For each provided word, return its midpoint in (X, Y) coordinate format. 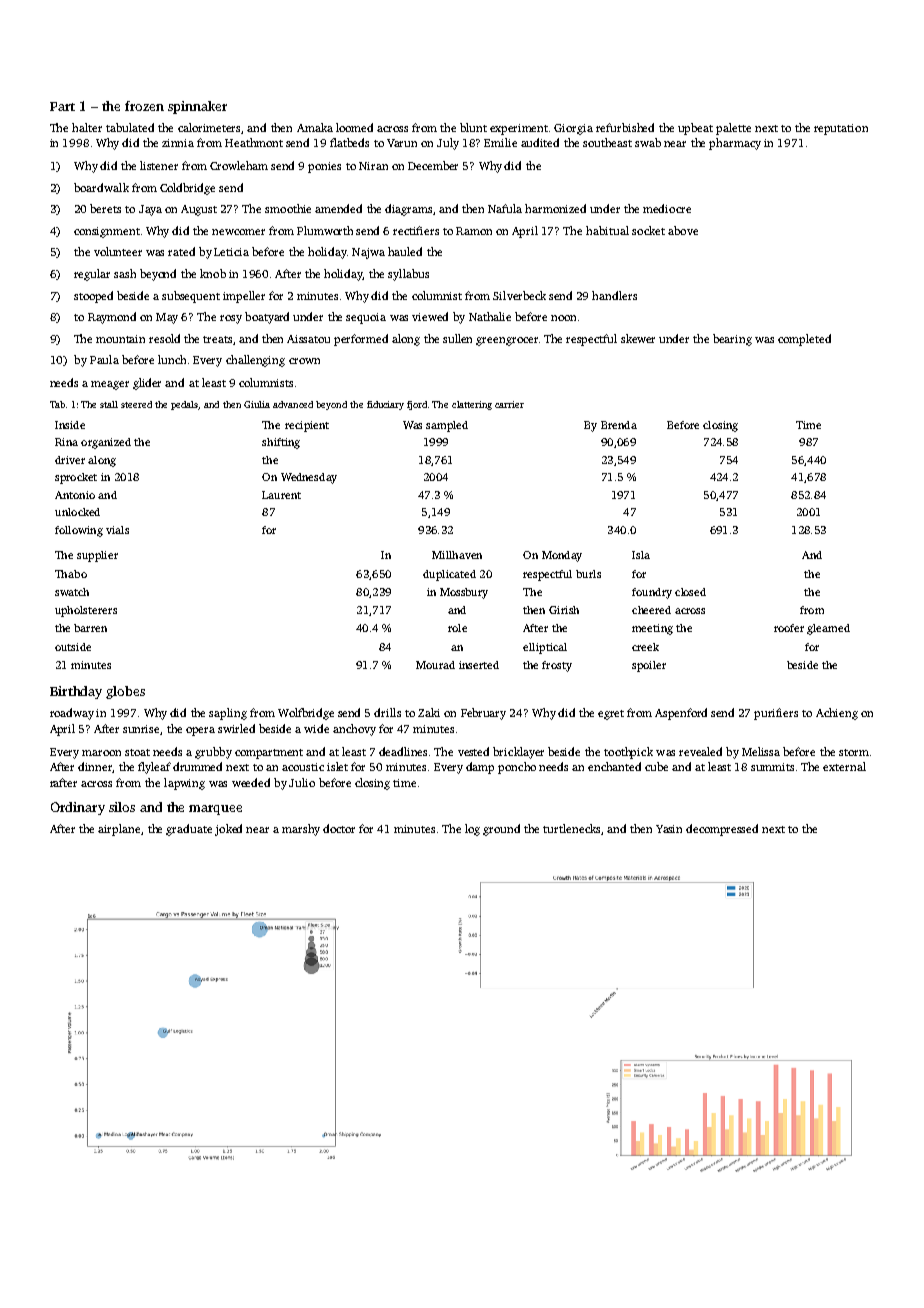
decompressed (722, 830)
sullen (457, 338)
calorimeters (209, 127)
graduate (189, 830)
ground (501, 830)
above (683, 230)
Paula (104, 359)
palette (733, 129)
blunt (473, 127)
